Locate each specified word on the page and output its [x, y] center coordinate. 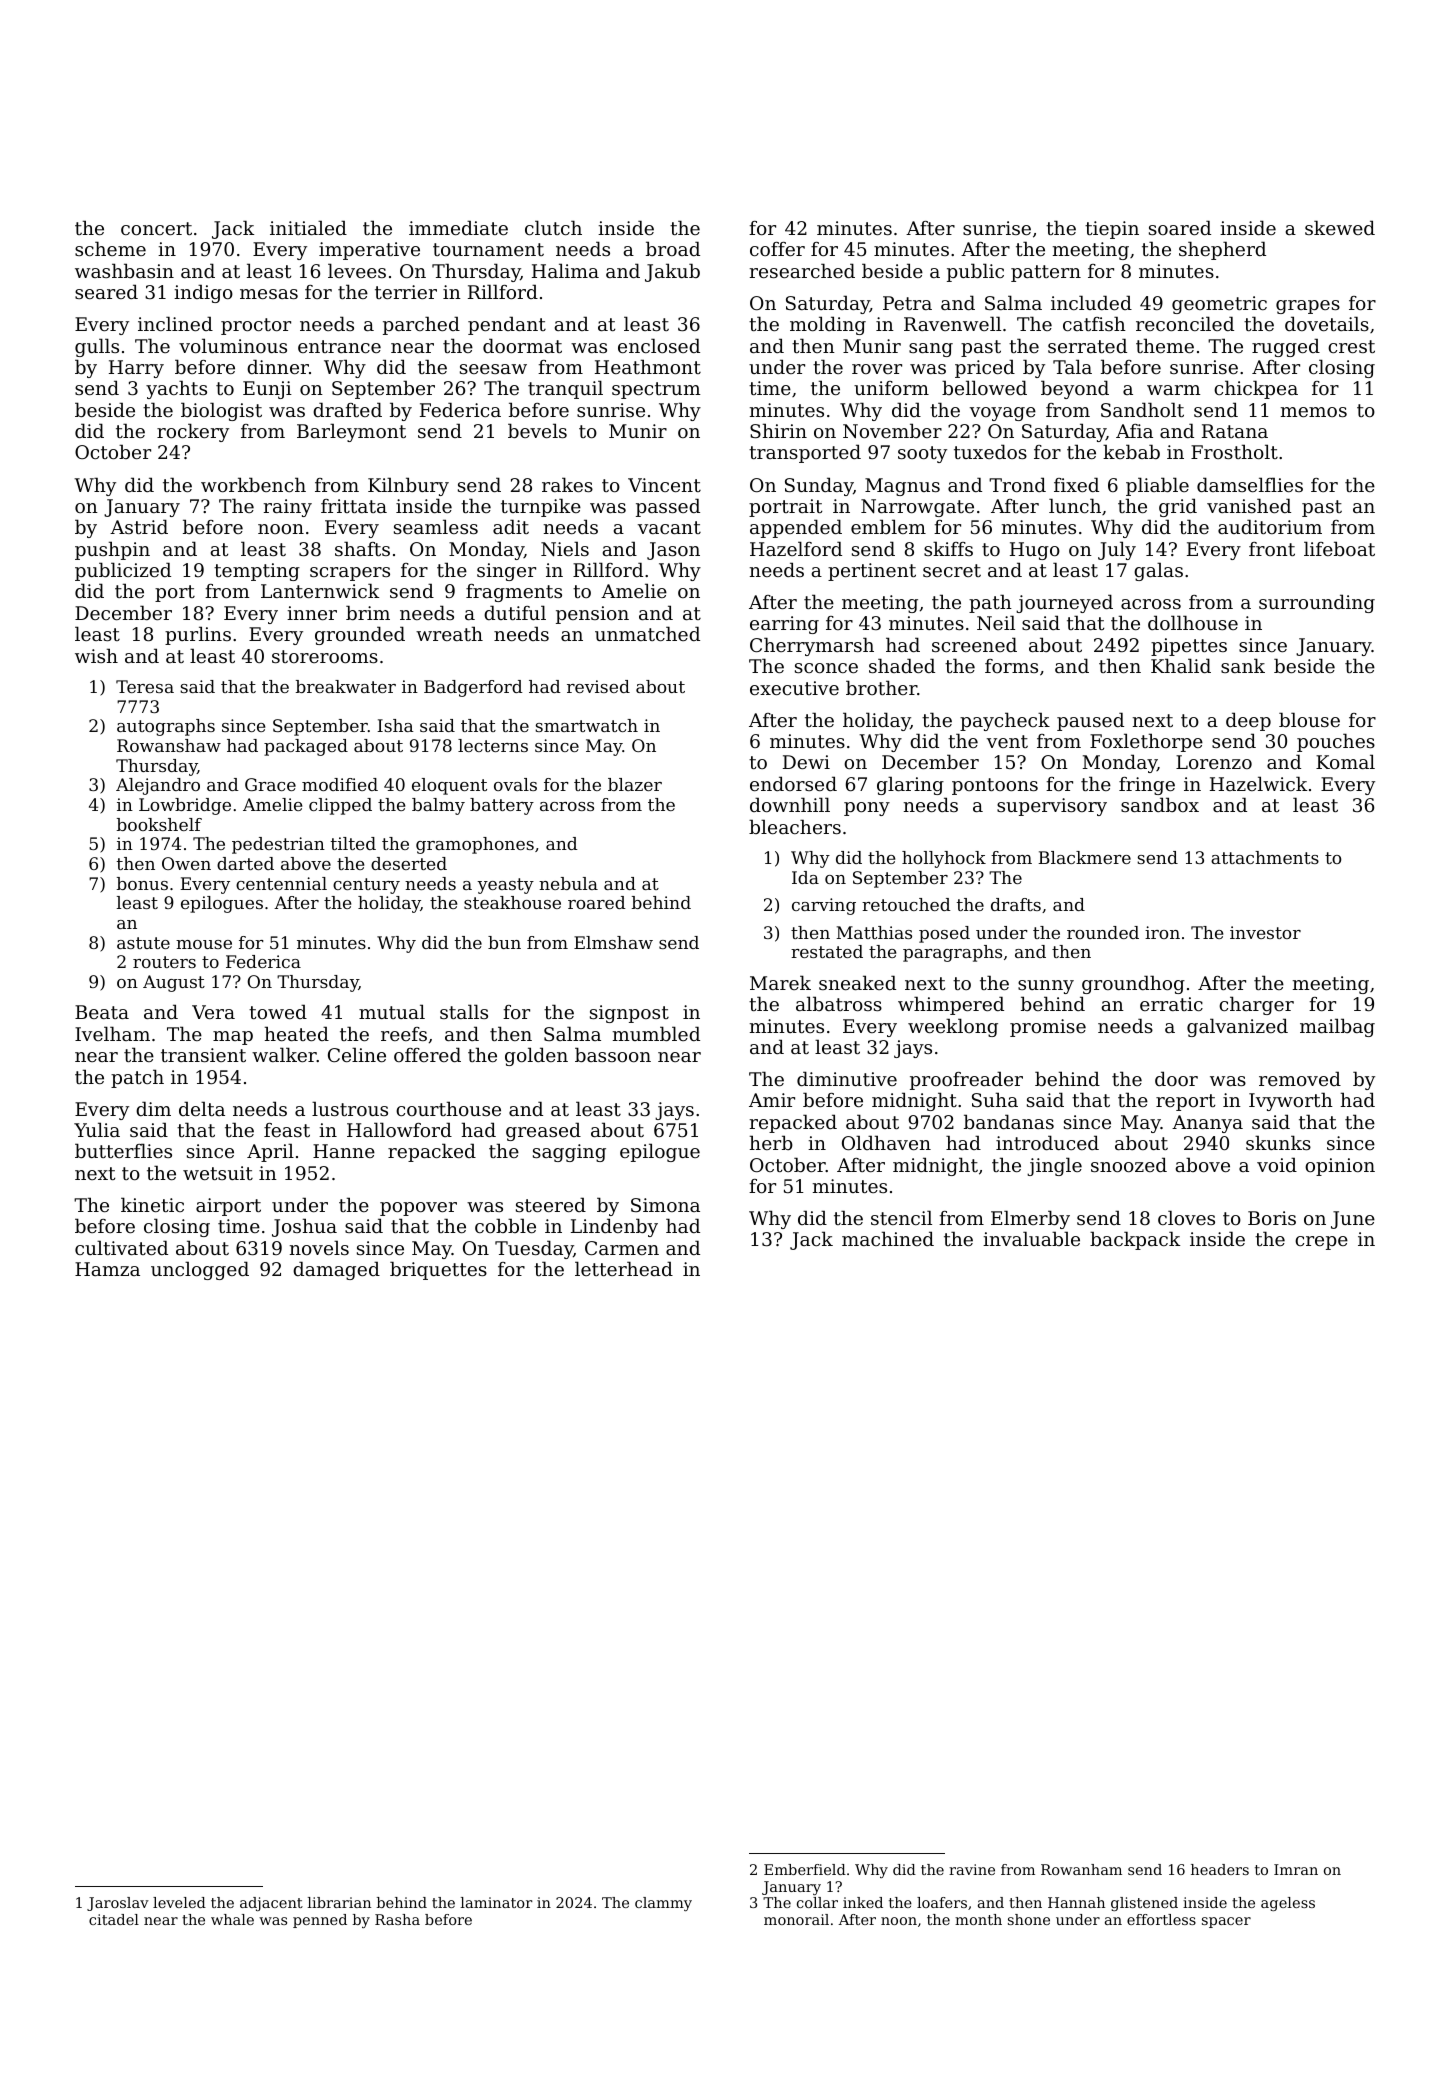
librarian [339, 1902]
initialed [308, 227]
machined [888, 1238]
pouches [1336, 742]
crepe [1321, 1243]
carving [824, 906]
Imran [1296, 1869]
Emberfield [805, 1869]
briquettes [438, 1270]
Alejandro [158, 786]
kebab [1131, 451]
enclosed [659, 345]
